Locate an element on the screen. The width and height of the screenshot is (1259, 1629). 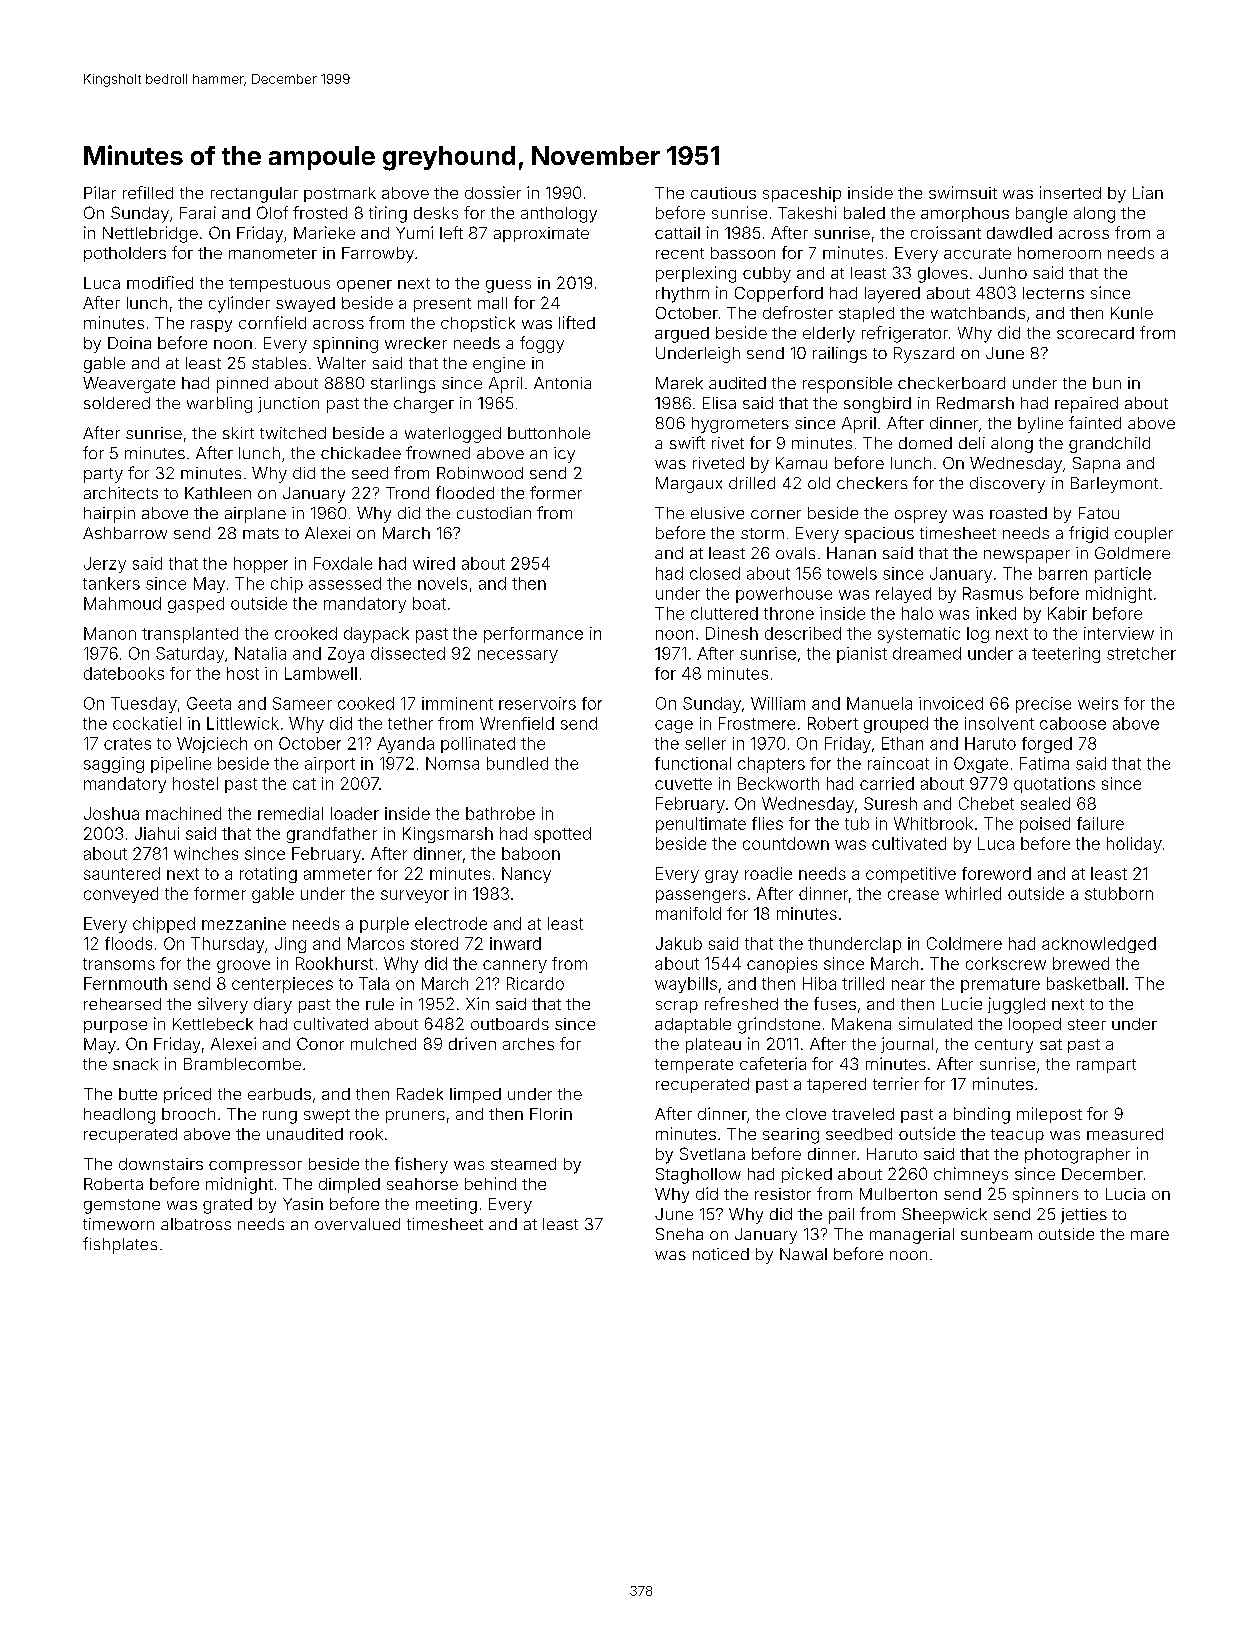
Pilar is located at coordinates (100, 192).
